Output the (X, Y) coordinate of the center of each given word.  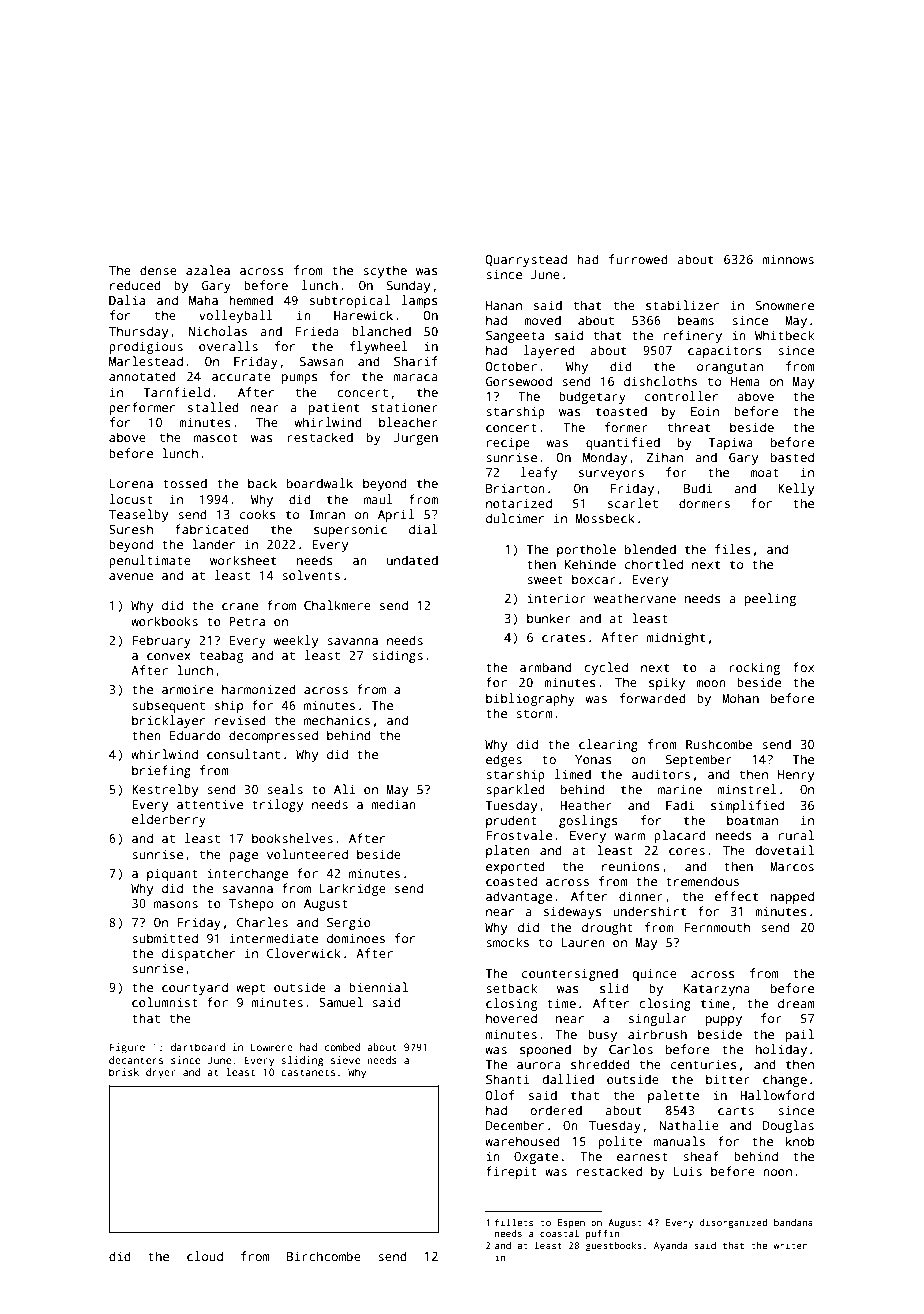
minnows (788, 259)
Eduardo (195, 735)
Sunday (408, 286)
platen (508, 851)
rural (796, 835)
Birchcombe (323, 1256)
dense (158, 270)
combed (342, 1047)
